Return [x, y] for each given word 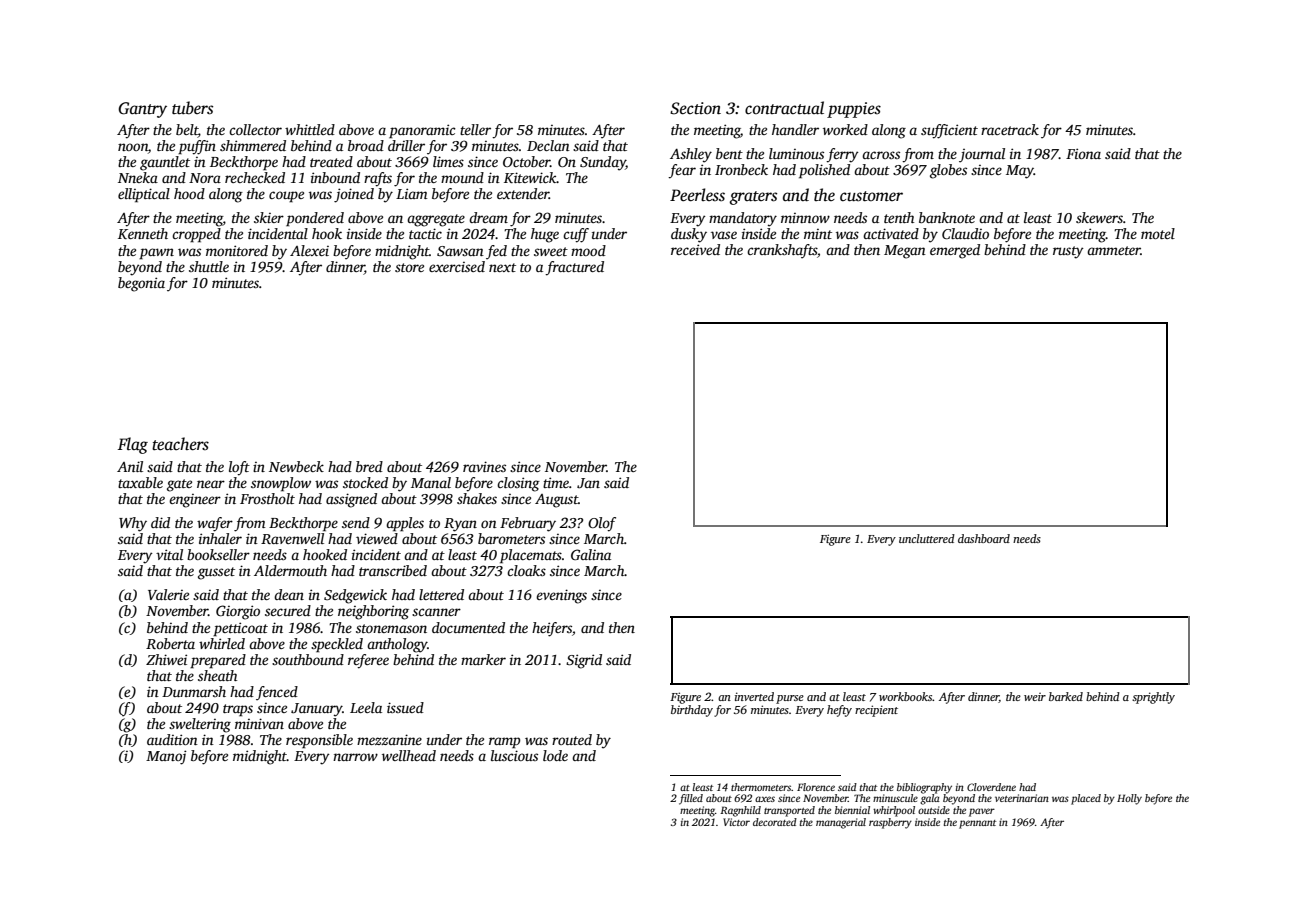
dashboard [984, 538]
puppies [854, 110]
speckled [337, 645]
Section [695, 108]
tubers [192, 108]
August [556, 501]
